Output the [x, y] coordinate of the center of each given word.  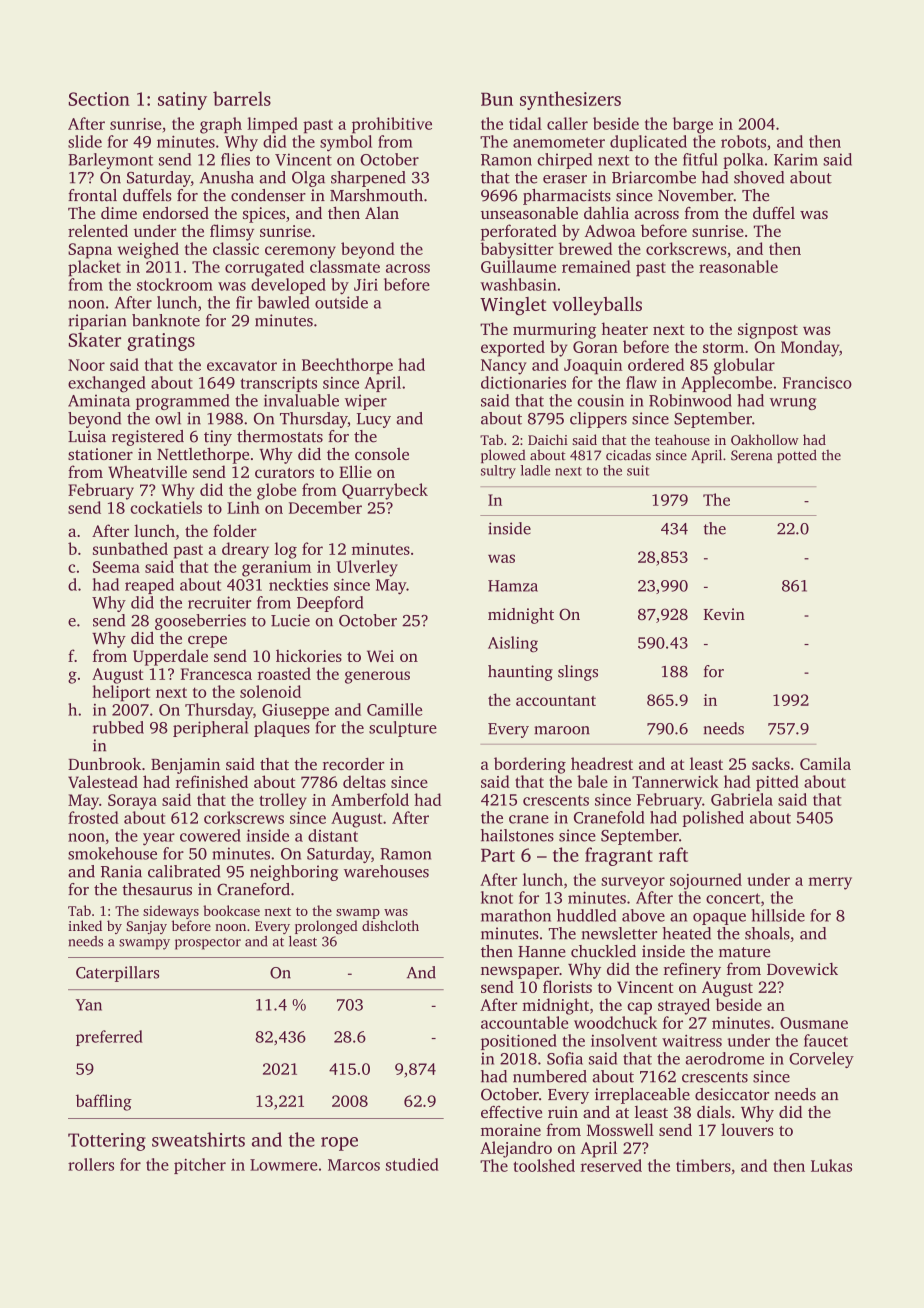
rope [339, 1144]
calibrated [184, 871]
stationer [100, 454]
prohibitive [392, 125]
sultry [498, 472]
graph [221, 125]
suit [638, 470]
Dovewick [802, 969]
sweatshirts [198, 1139]
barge [693, 125]
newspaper [520, 973]
